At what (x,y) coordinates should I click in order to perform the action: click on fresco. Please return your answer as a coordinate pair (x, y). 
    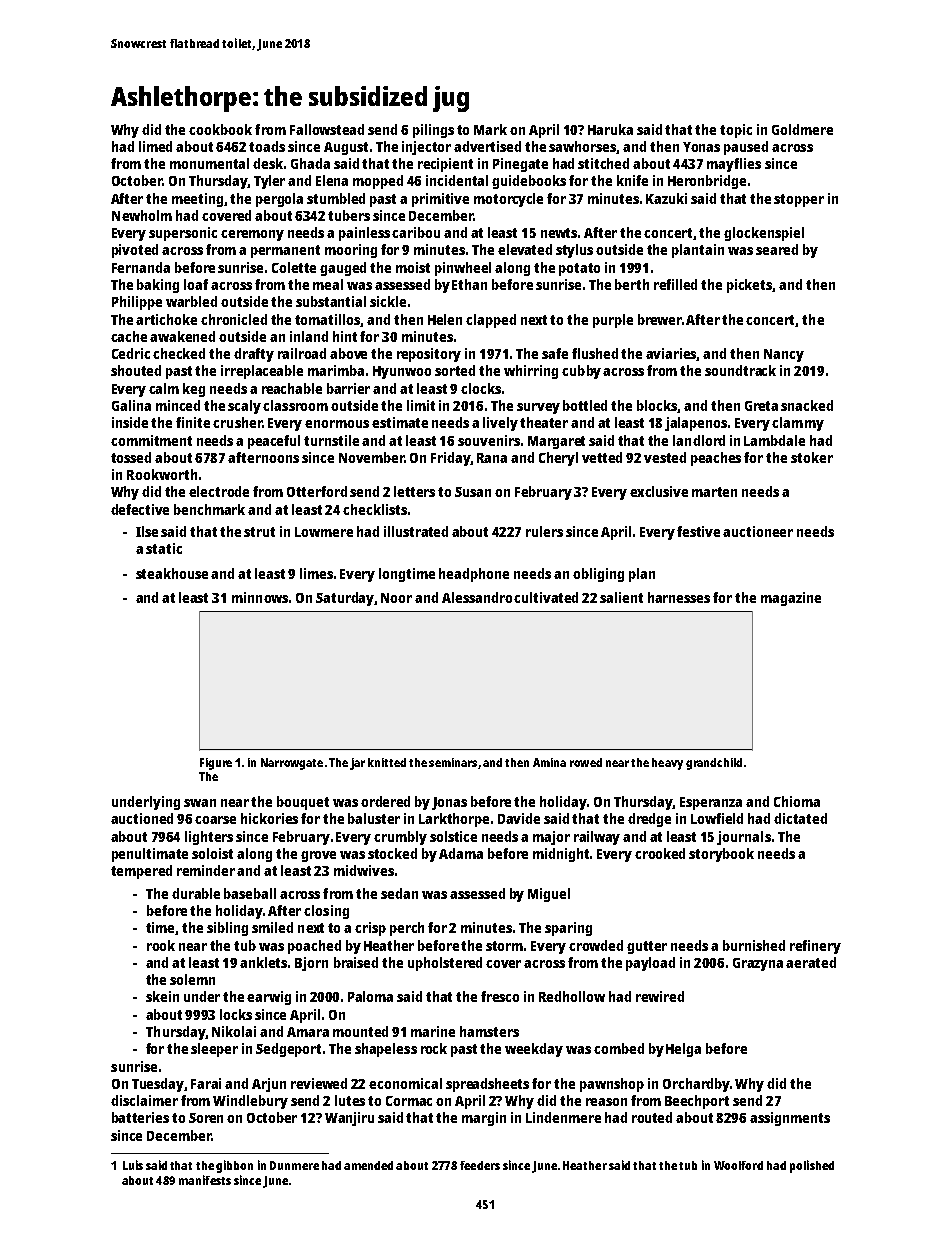
    Looking at the image, I should click on (500, 996).
